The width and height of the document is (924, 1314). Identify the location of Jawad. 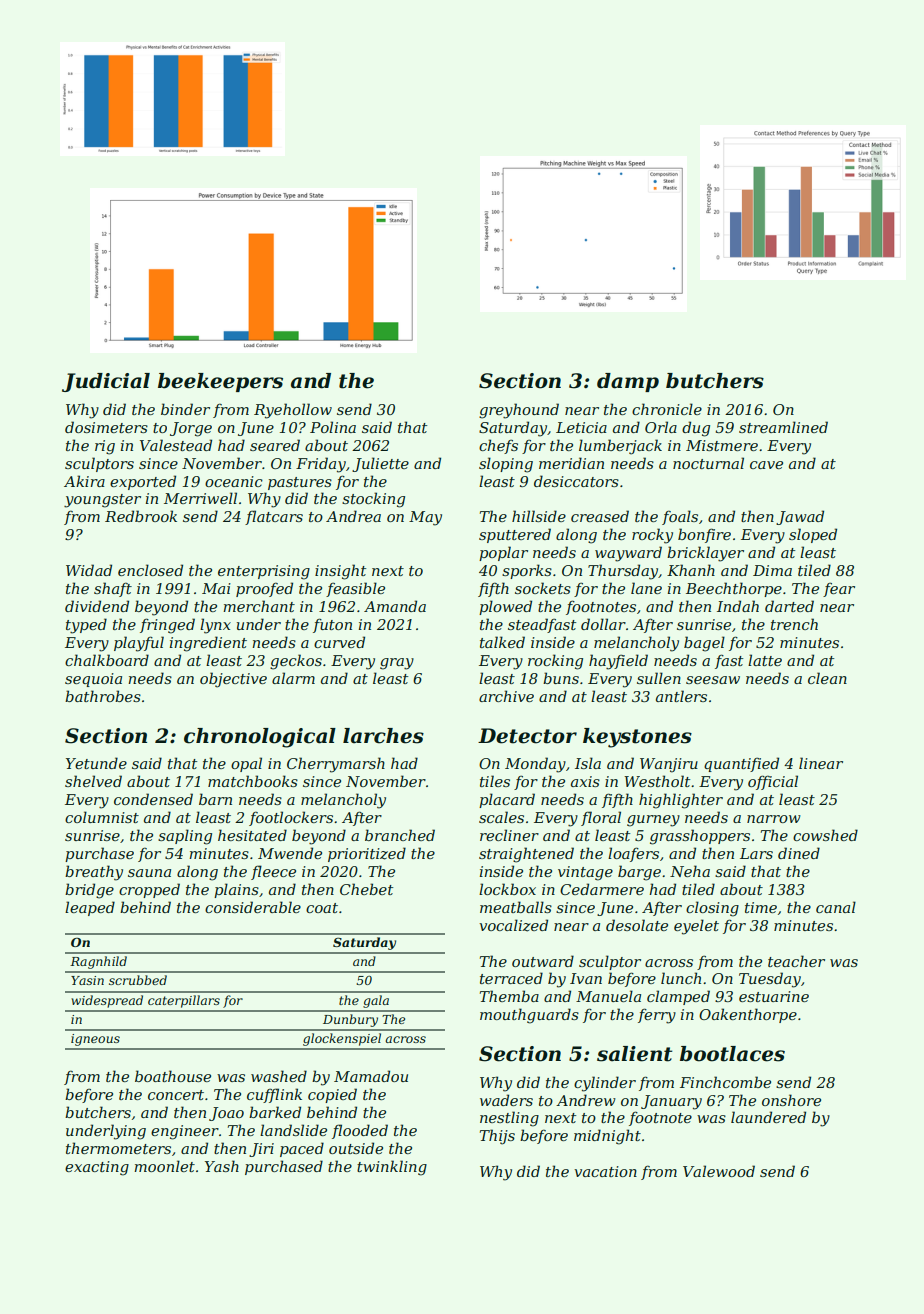
(800, 517).
